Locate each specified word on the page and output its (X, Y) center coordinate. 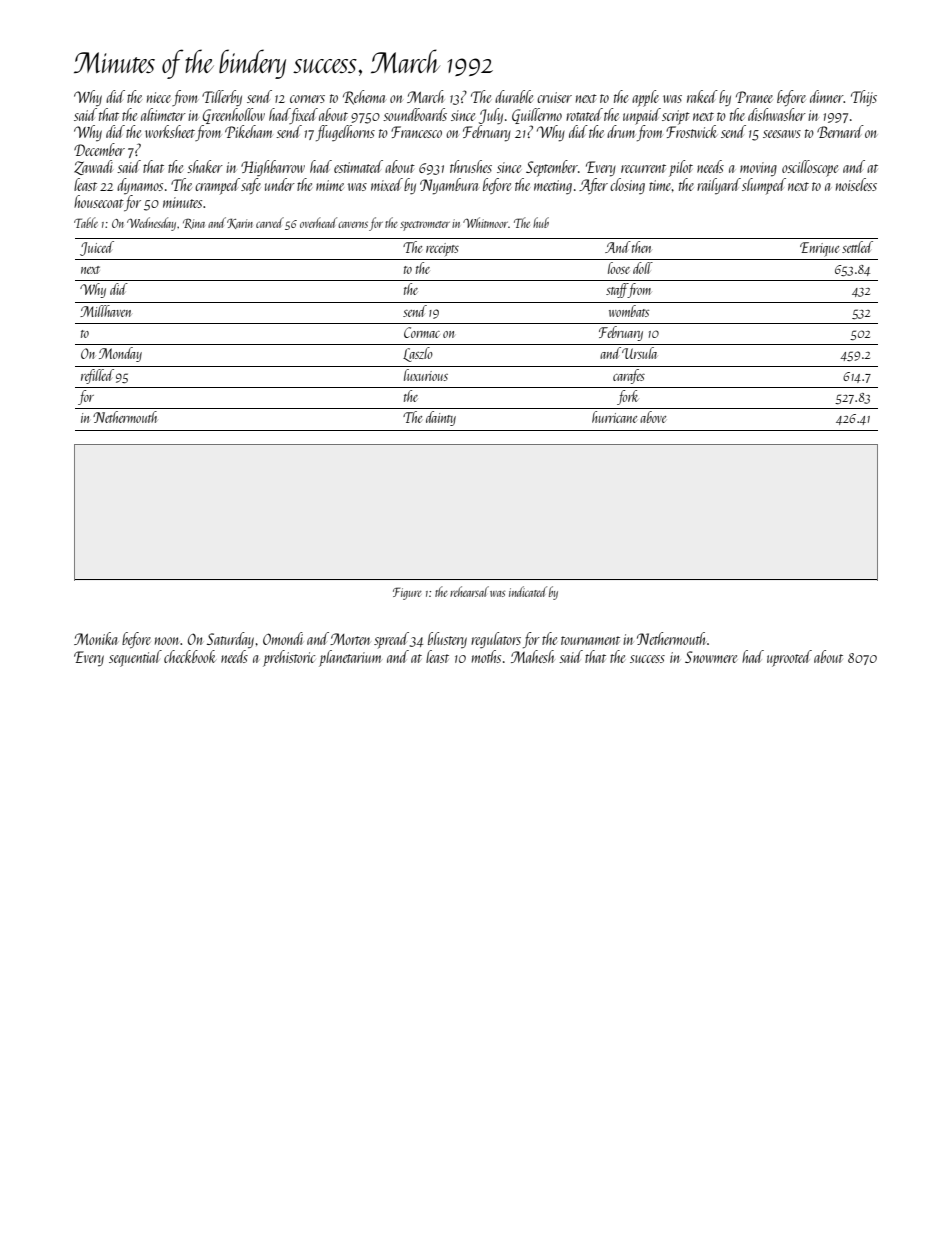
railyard (719, 186)
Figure (407, 593)
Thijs (864, 98)
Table (86, 222)
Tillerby (222, 98)
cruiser (554, 97)
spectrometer (425, 226)
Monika (95, 638)
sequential (135, 658)
